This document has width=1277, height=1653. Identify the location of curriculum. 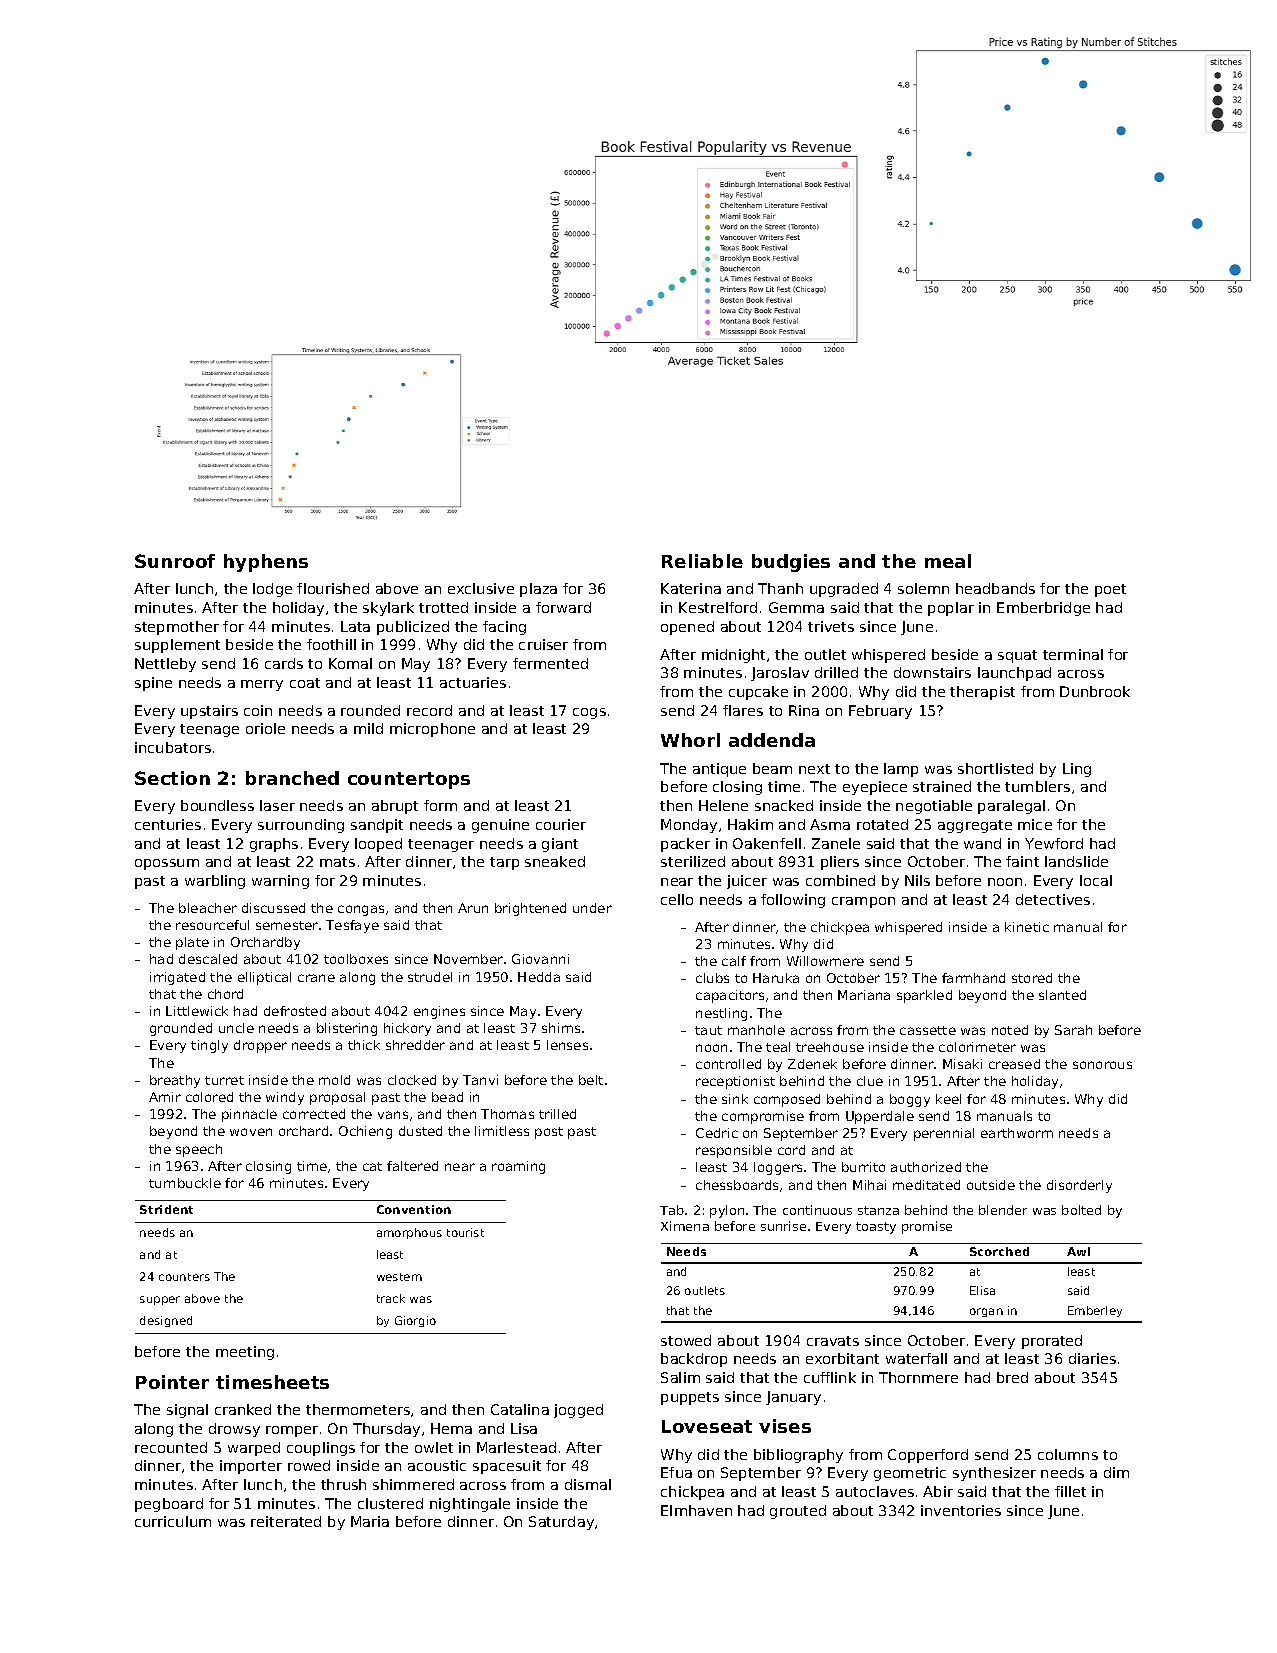
(173, 1521).
